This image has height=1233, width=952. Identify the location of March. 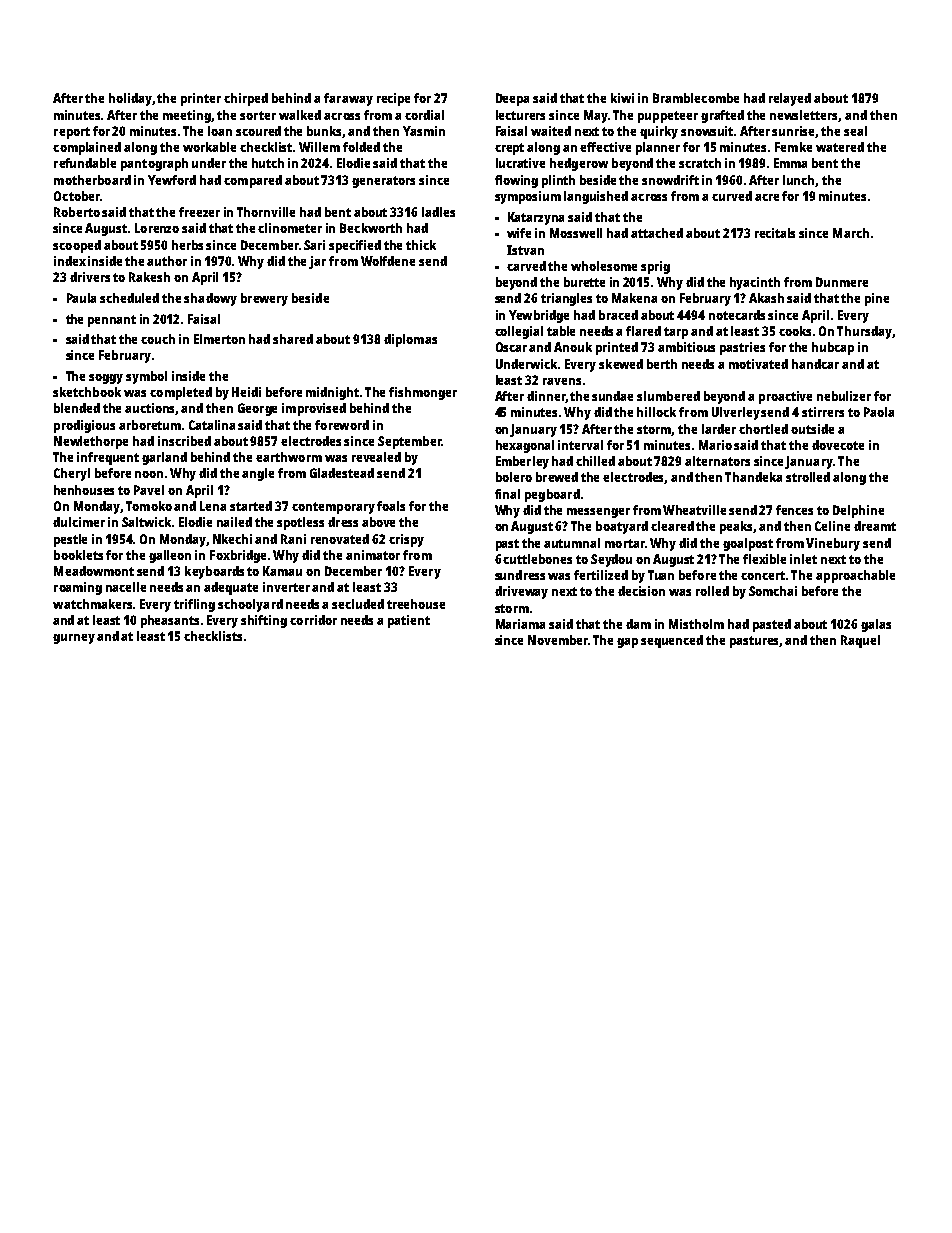
(851, 233).
